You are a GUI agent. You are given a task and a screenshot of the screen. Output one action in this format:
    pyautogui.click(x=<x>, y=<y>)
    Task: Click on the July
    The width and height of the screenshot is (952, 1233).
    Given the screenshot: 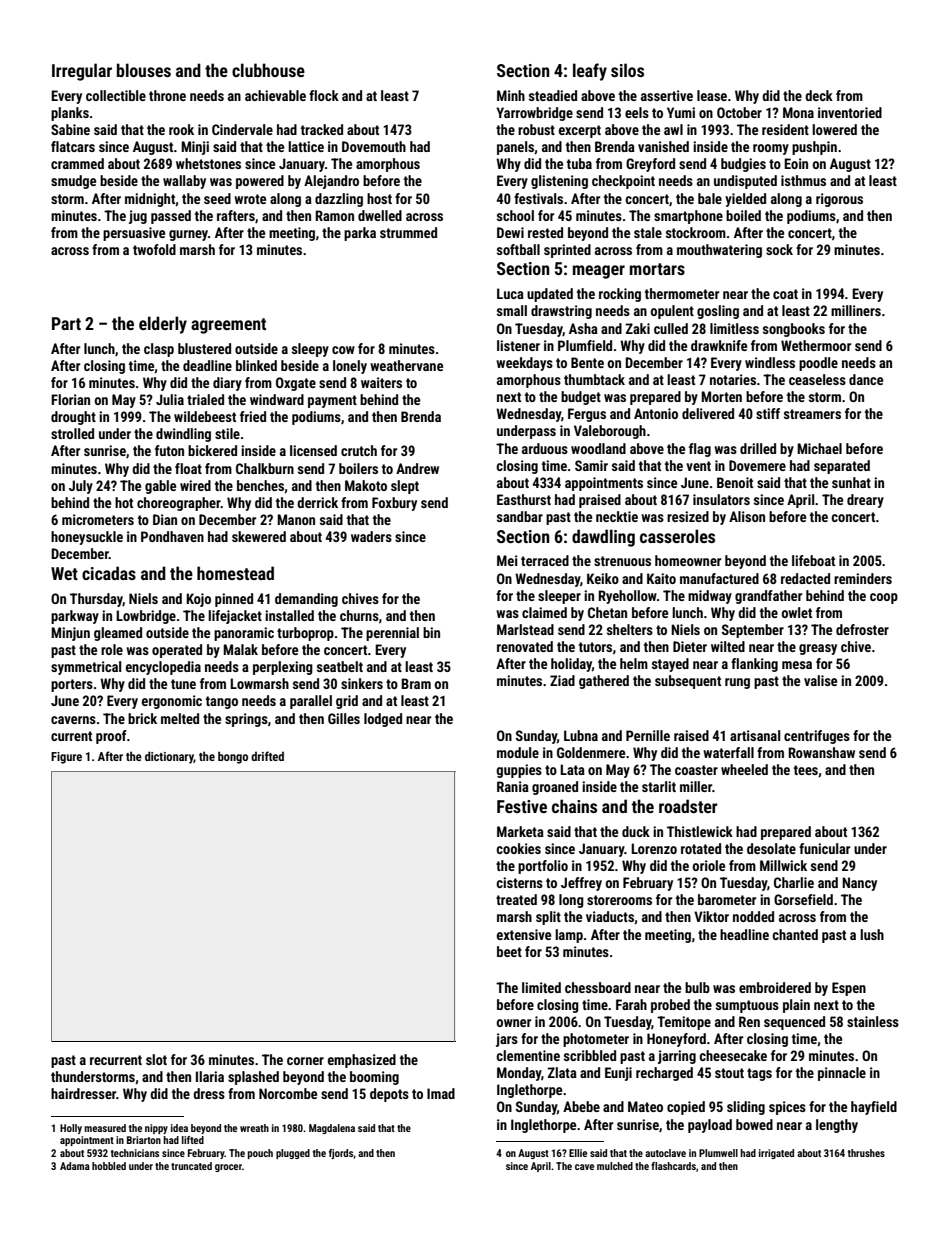 What is the action you would take?
    pyautogui.click(x=81, y=487)
